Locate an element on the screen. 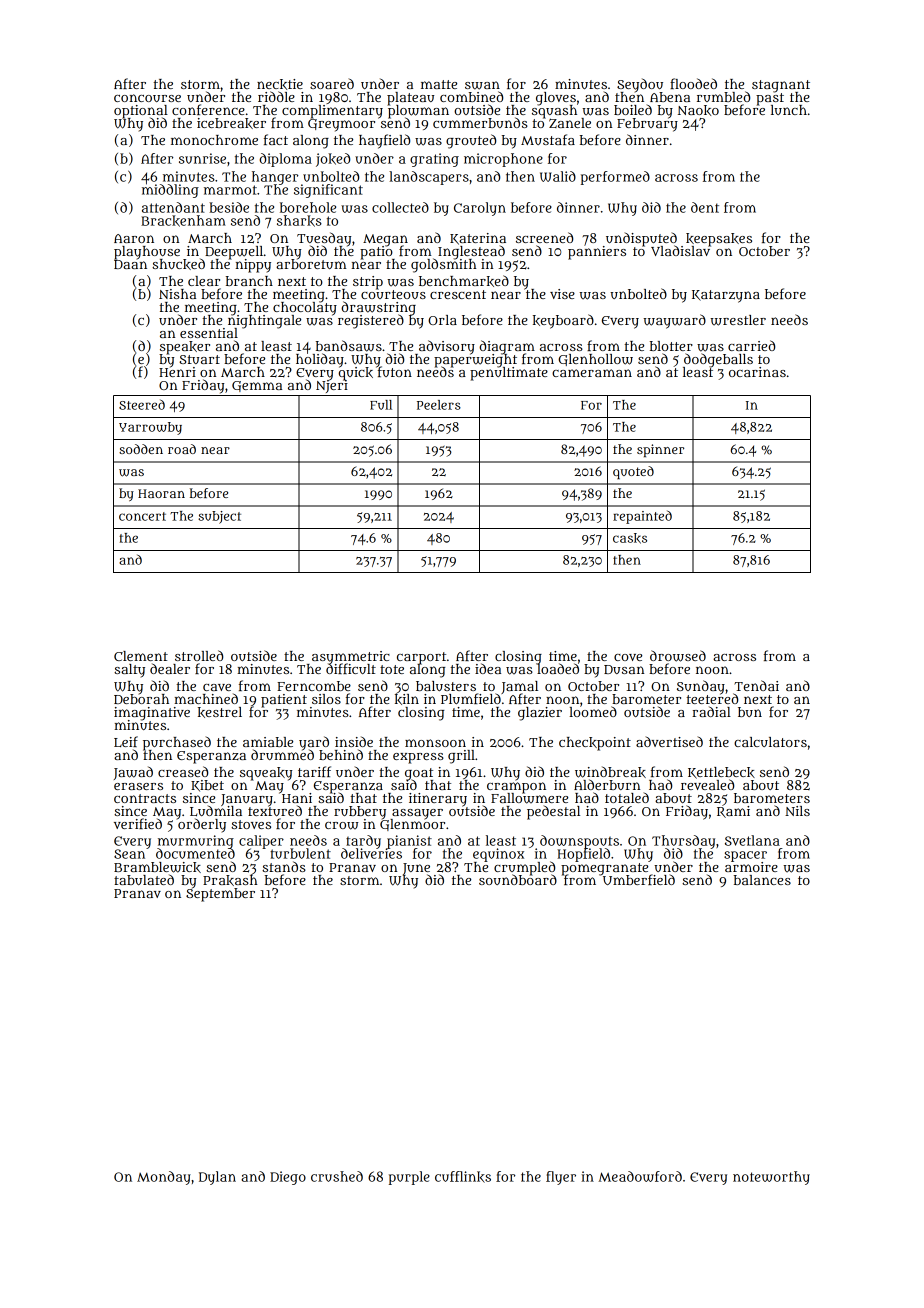 This screenshot has height=1308, width=924. noteworthy is located at coordinates (771, 1178).
